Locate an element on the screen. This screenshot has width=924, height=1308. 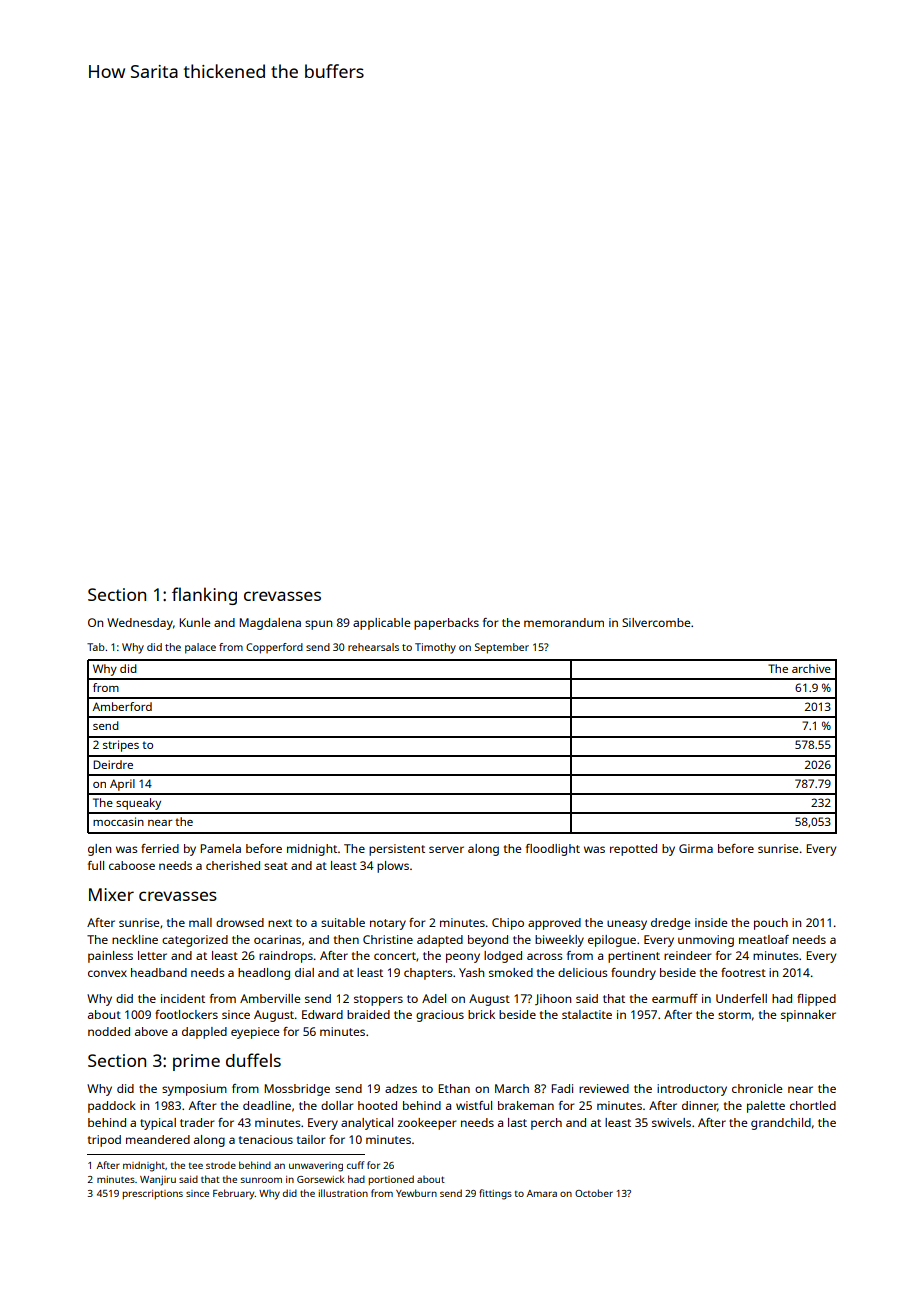
paddock is located at coordinates (112, 1107).
